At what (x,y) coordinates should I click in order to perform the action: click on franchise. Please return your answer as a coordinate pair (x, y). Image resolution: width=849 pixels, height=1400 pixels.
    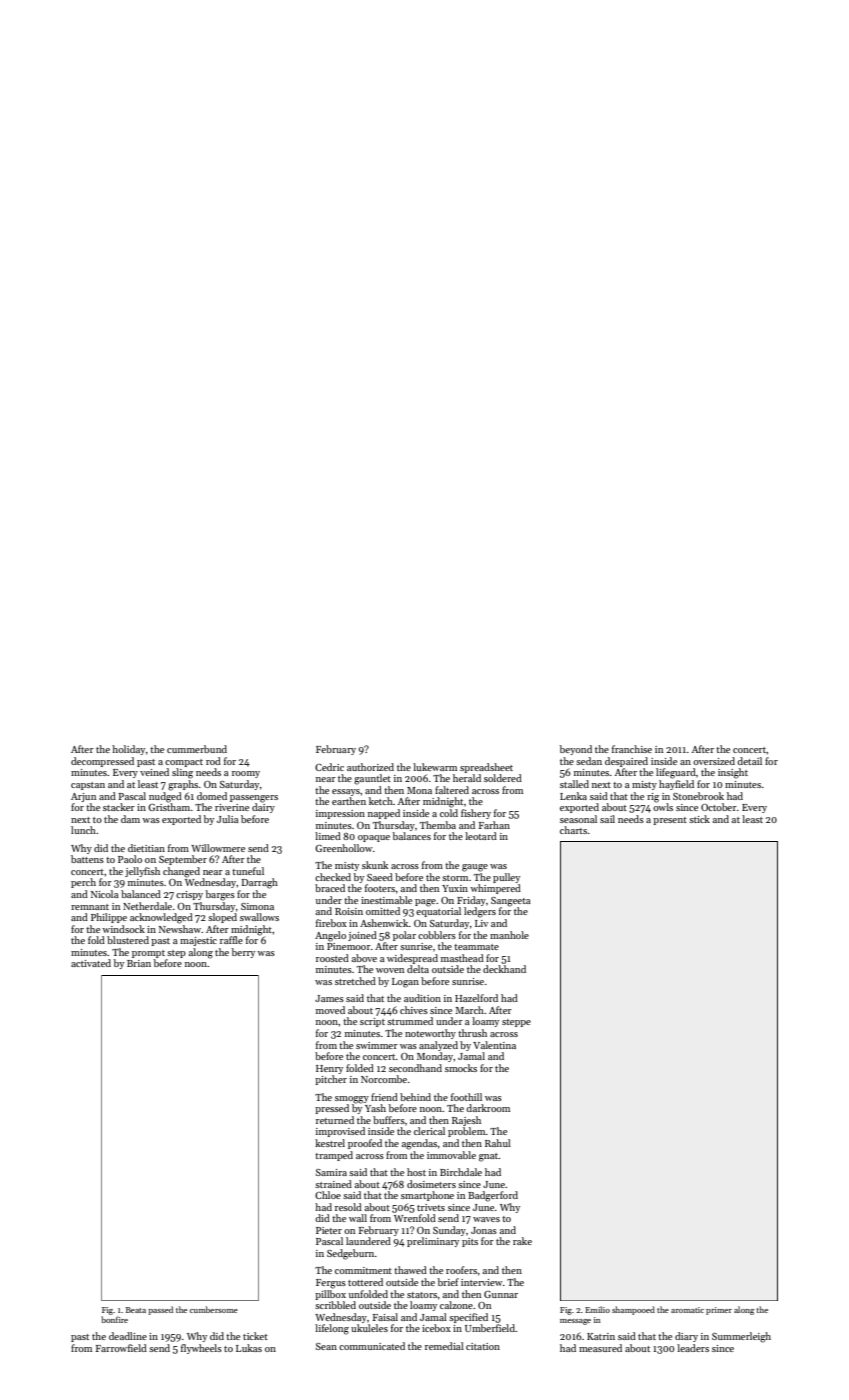
    Looking at the image, I should click on (632, 749).
